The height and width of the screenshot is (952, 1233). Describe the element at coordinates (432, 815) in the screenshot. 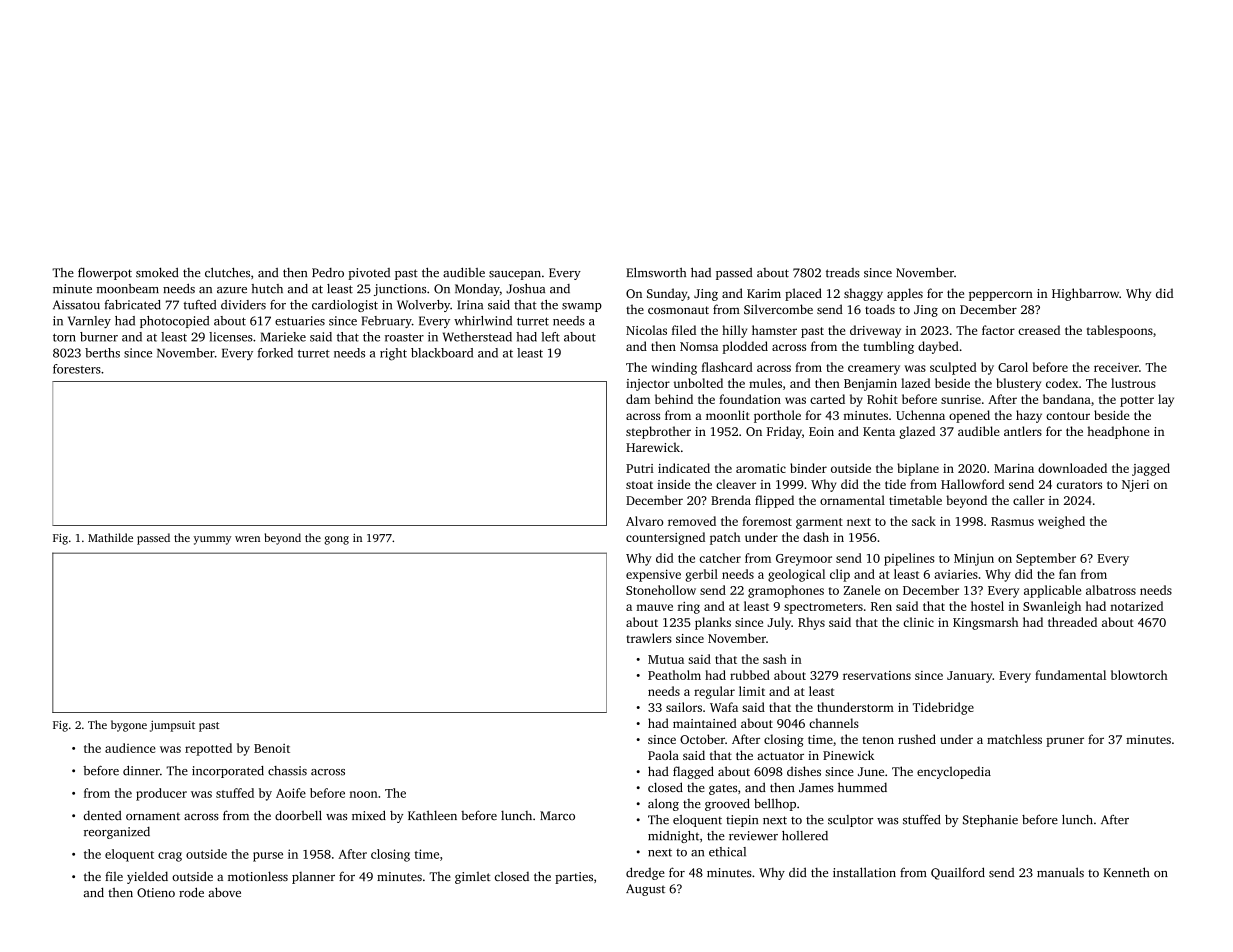

I see `Kathleen` at that location.
